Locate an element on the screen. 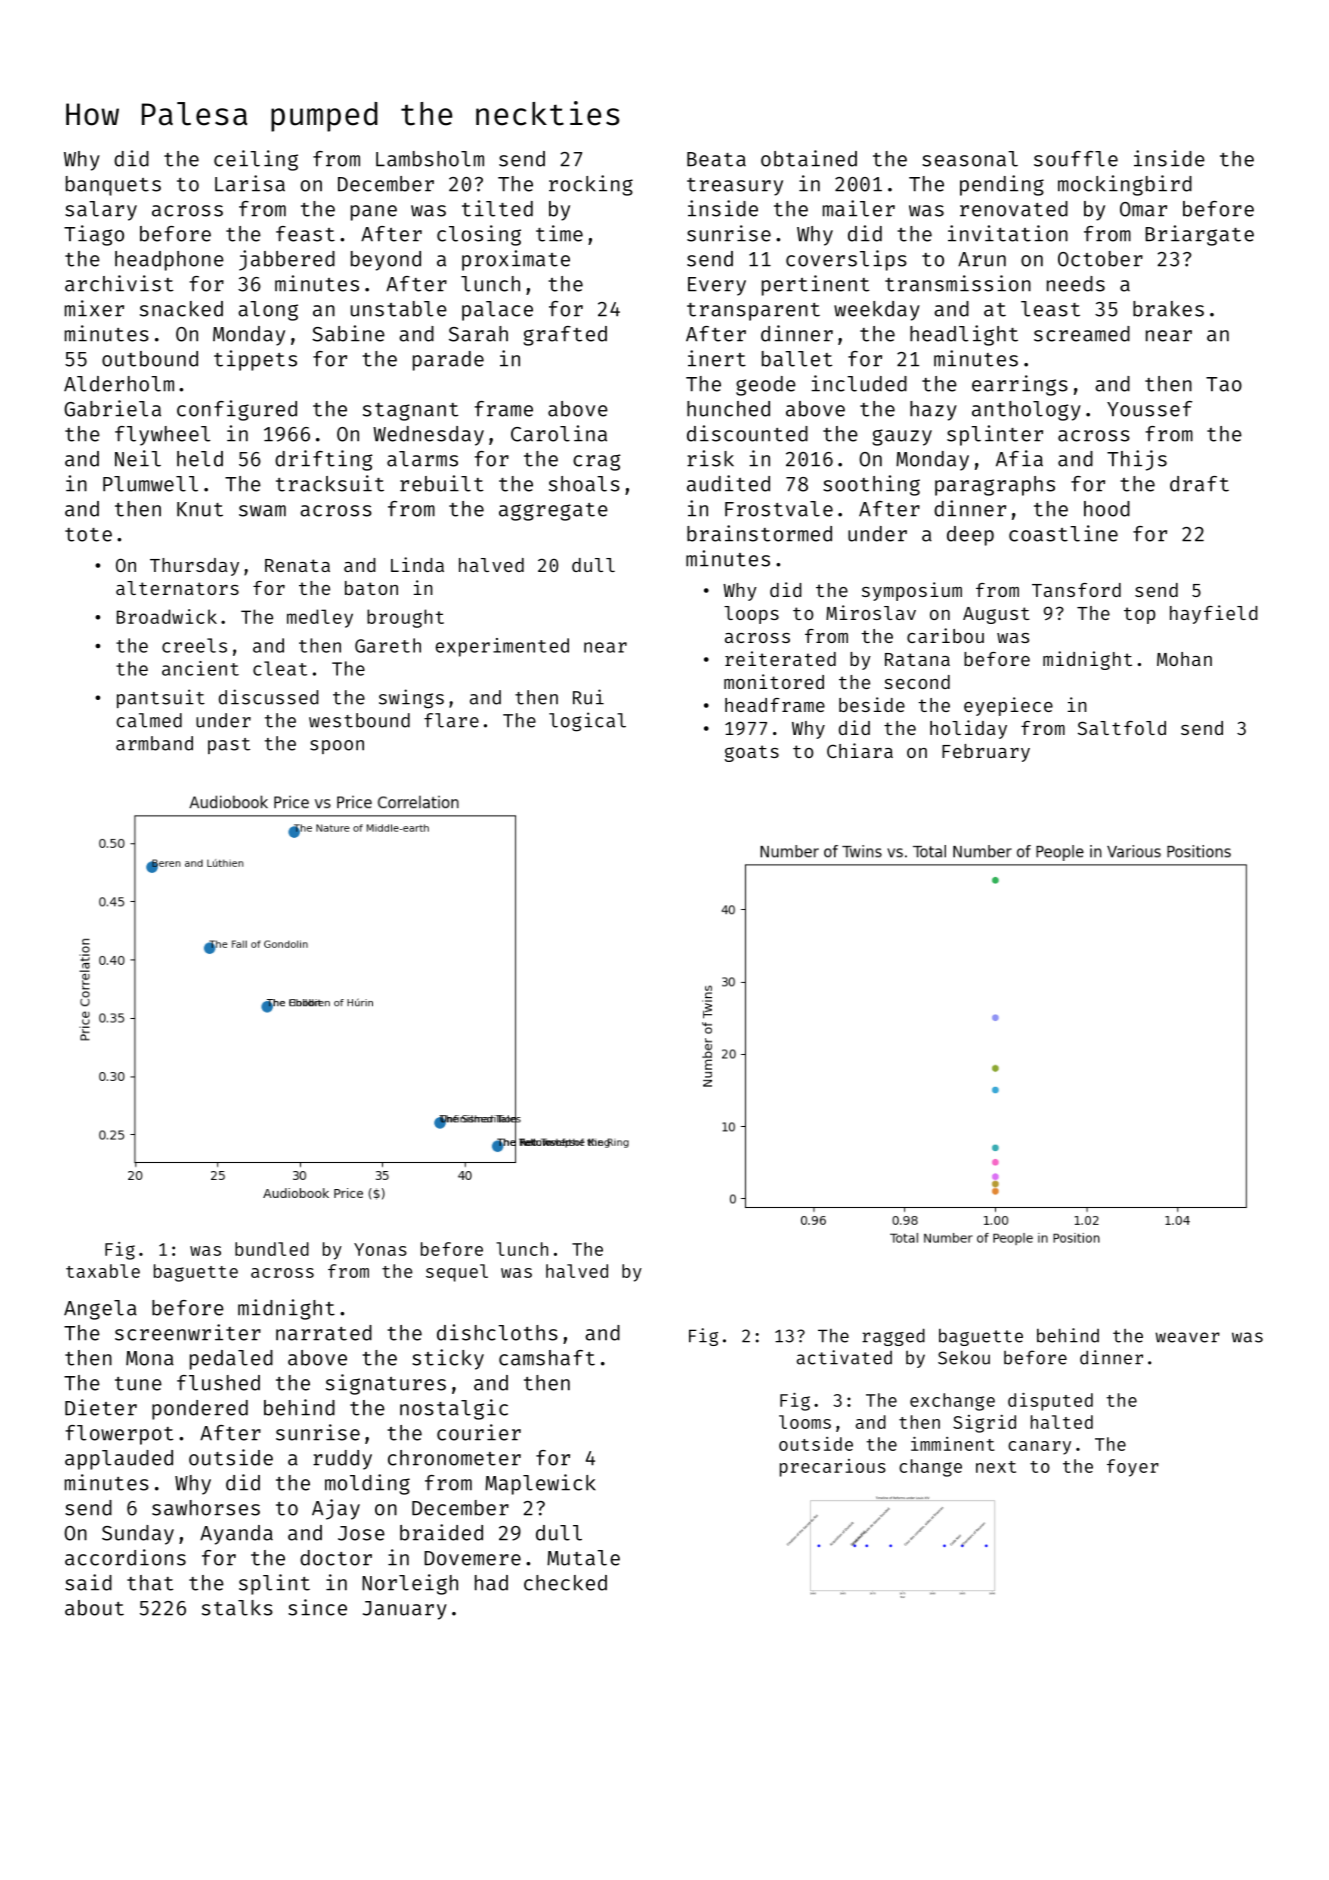 The width and height of the screenshot is (1329, 1880). Plumwell is located at coordinates (150, 484).
